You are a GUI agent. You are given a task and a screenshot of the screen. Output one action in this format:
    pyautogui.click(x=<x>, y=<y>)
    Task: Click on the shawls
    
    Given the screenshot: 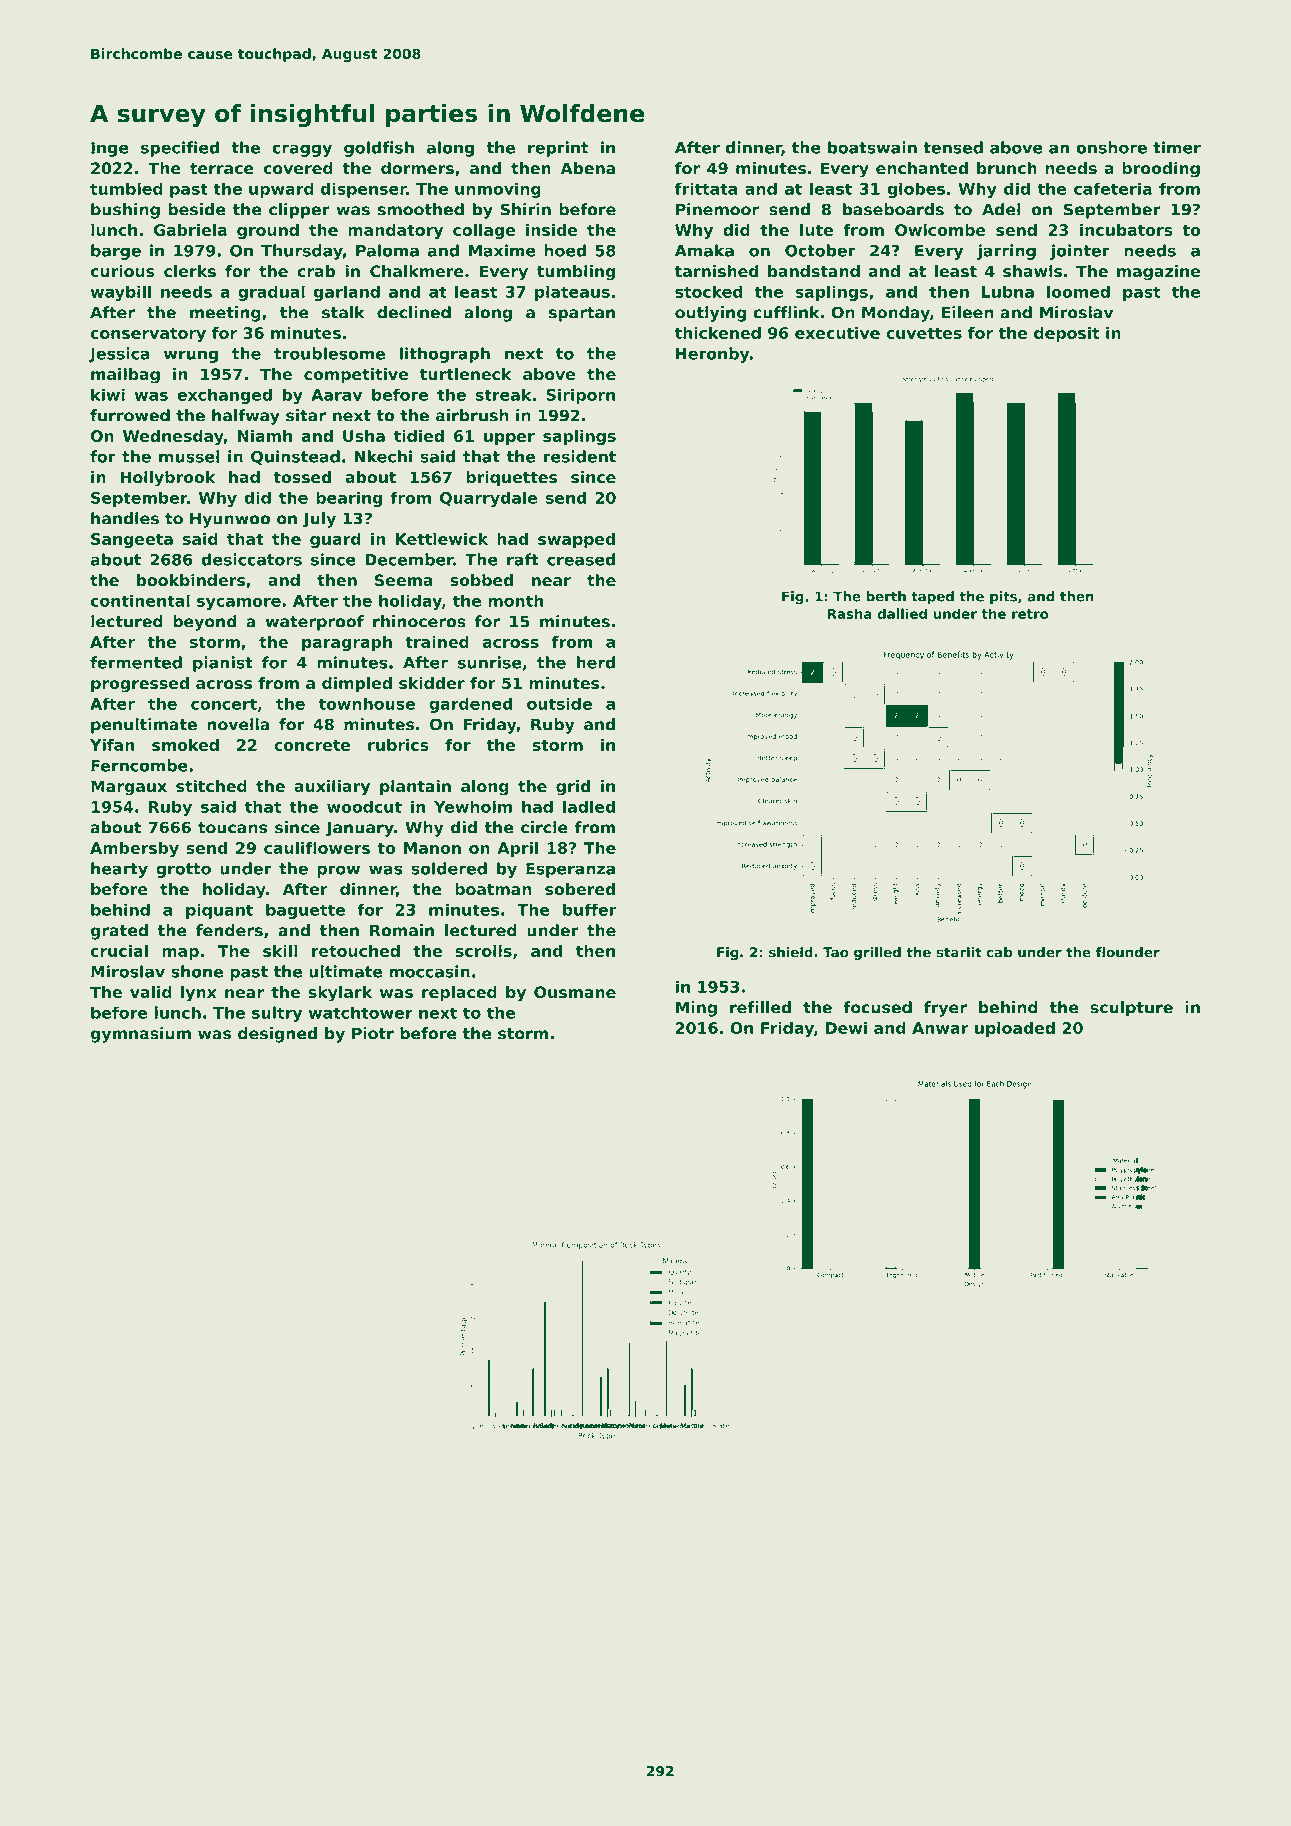 What is the action you would take?
    pyautogui.click(x=1032, y=271)
